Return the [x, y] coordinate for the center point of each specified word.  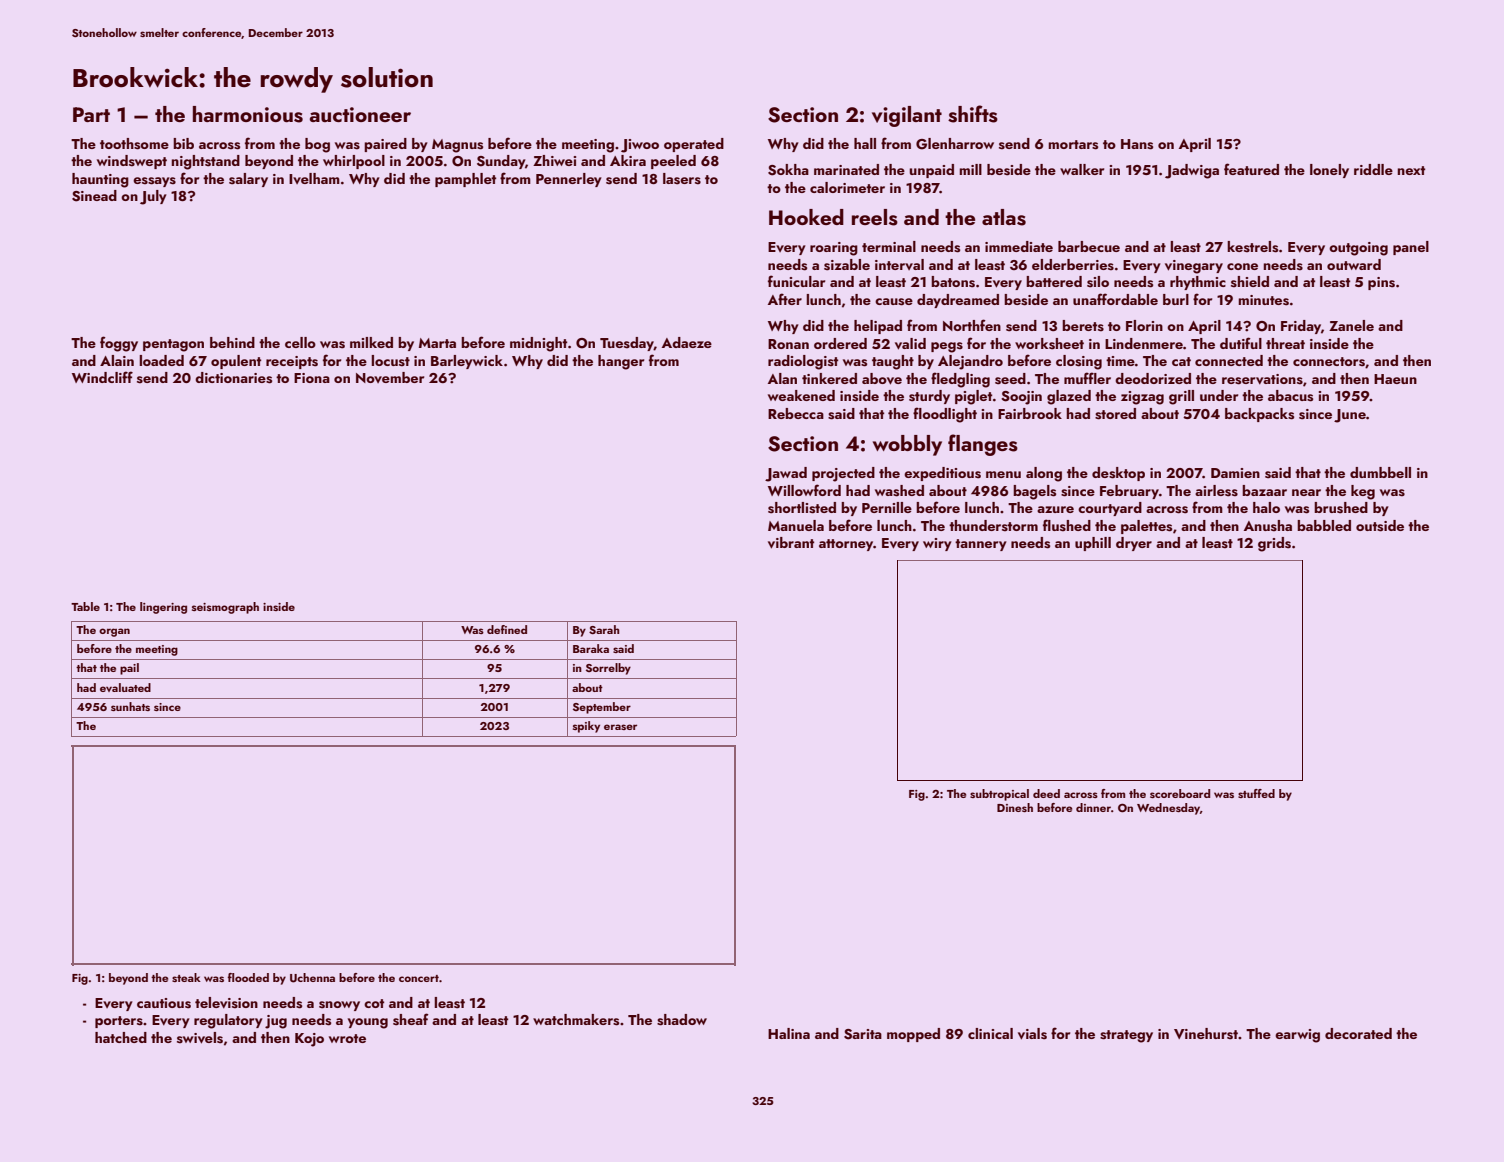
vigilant [907, 116]
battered [1054, 281]
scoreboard [1180, 793]
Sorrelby [608, 669]
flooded [248, 977]
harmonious [248, 114]
